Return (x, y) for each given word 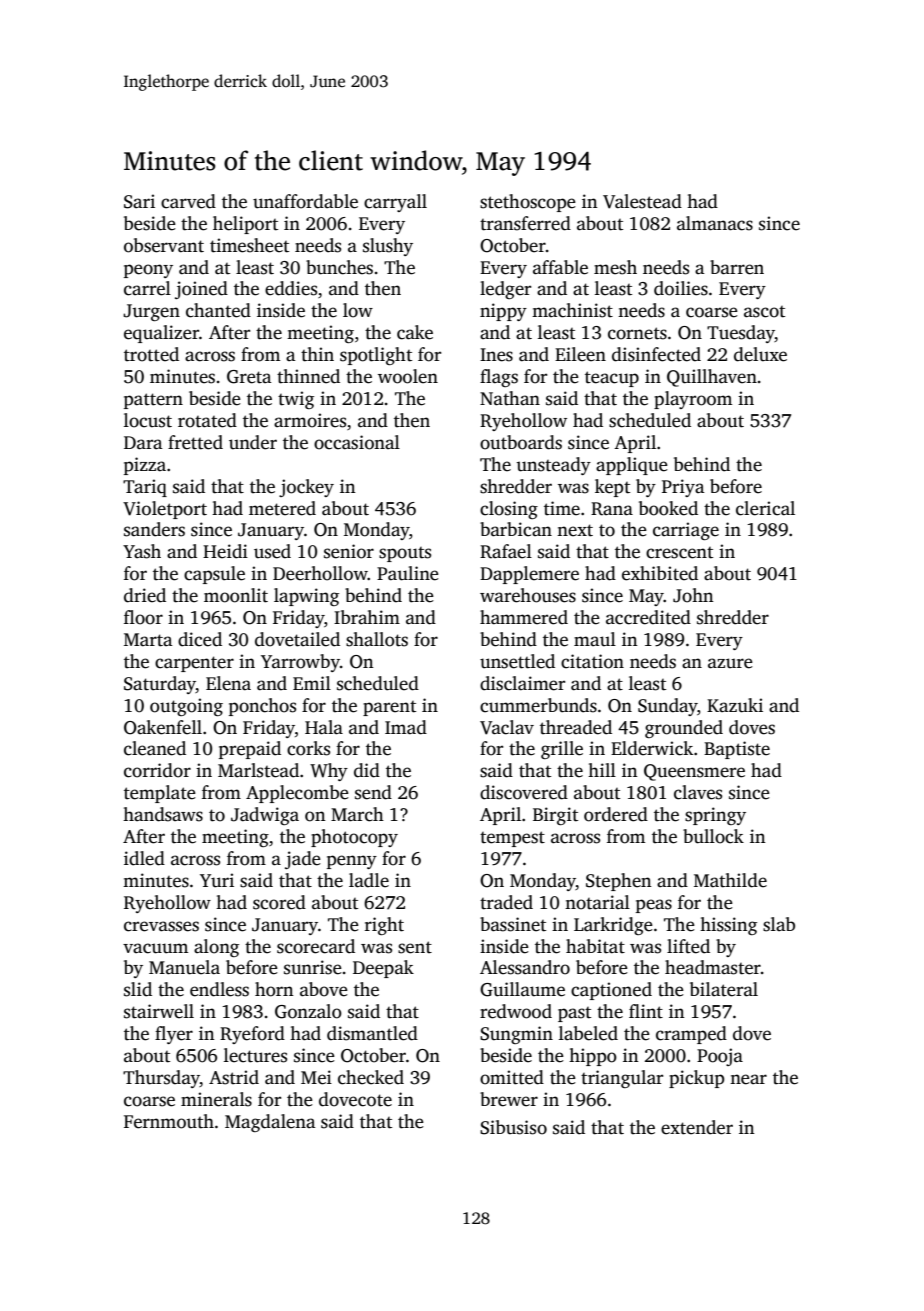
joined (201, 290)
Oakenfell (163, 727)
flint (646, 1011)
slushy (388, 247)
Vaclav (507, 727)
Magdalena (270, 1123)
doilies (681, 288)
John (693, 595)
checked (371, 1077)
